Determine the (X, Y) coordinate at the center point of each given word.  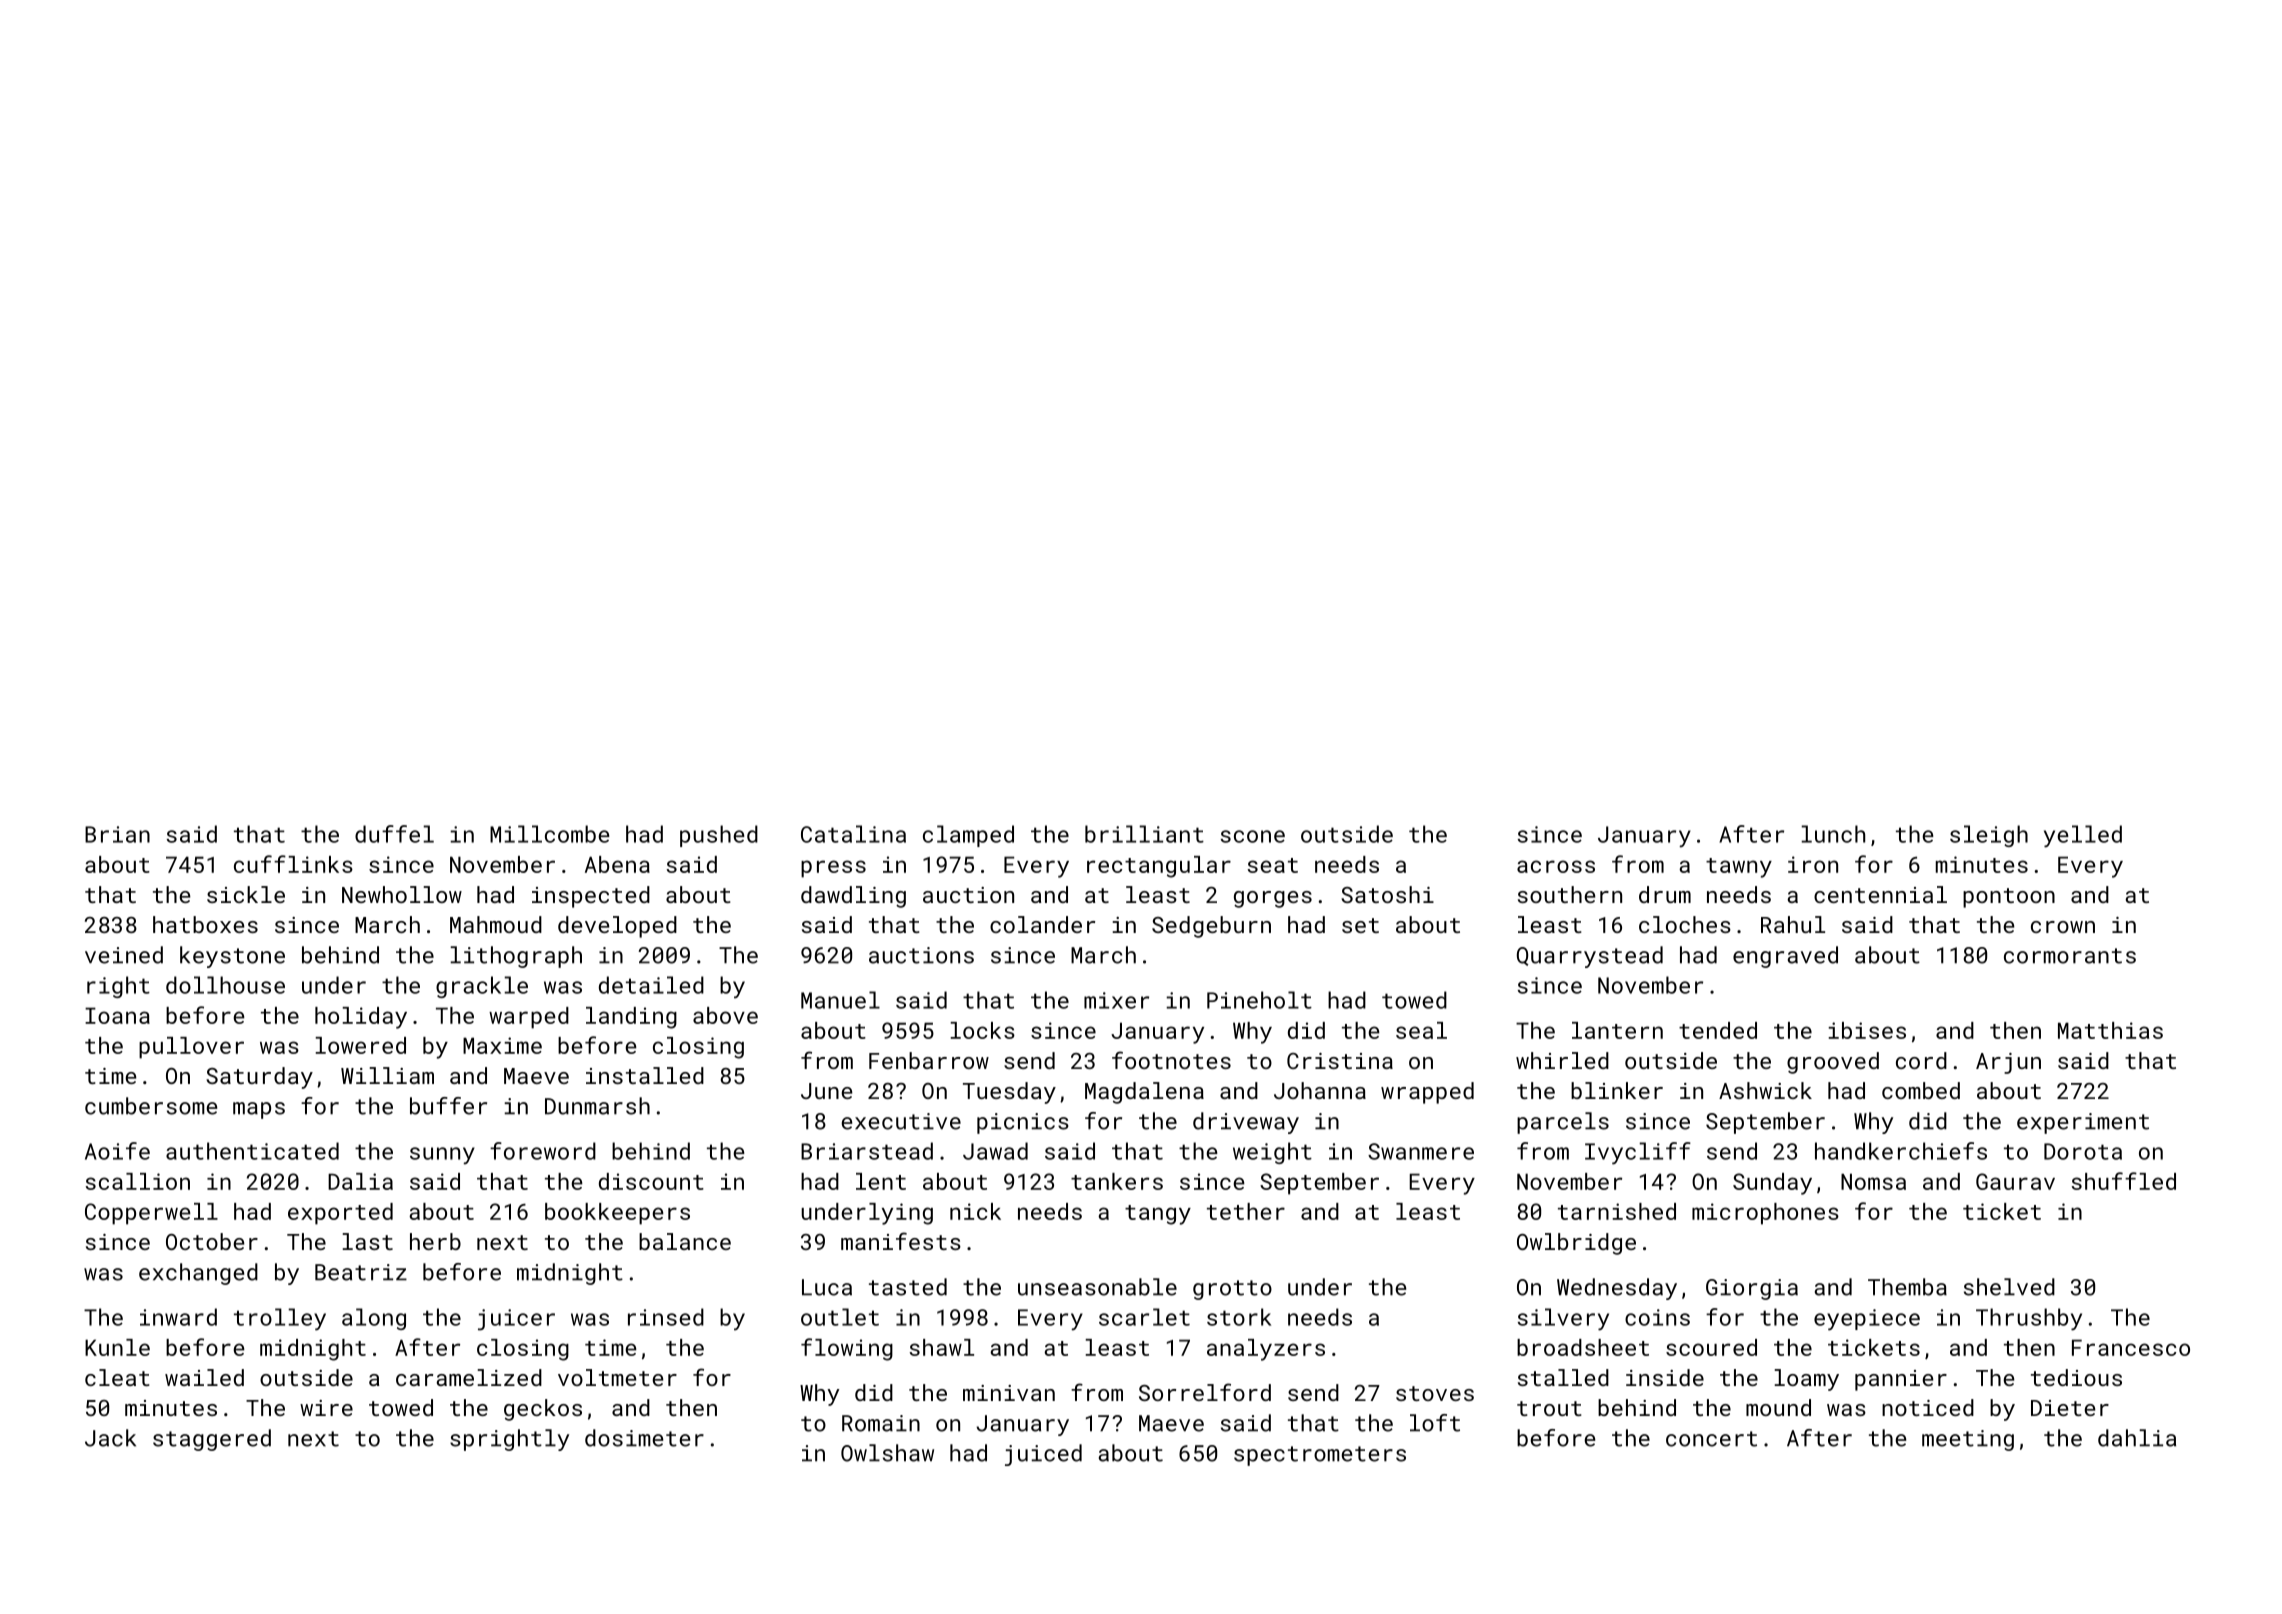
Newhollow (402, 894)
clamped (968, 836)
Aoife (117, 1151)
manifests (901, 1241)
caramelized (469, 1377)
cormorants (2070, 956)
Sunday (1772, 1184)
